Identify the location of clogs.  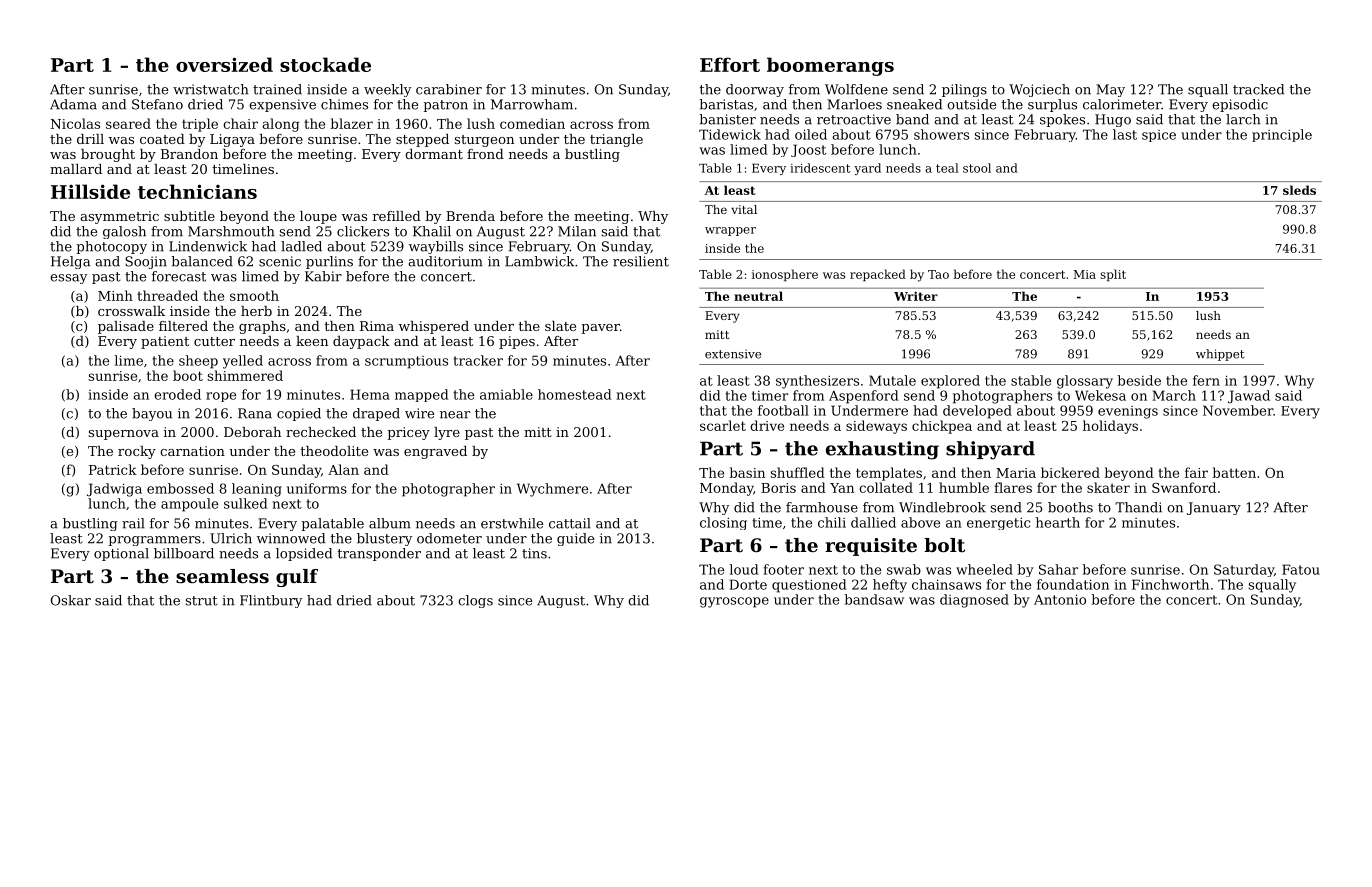
(475, 601).
